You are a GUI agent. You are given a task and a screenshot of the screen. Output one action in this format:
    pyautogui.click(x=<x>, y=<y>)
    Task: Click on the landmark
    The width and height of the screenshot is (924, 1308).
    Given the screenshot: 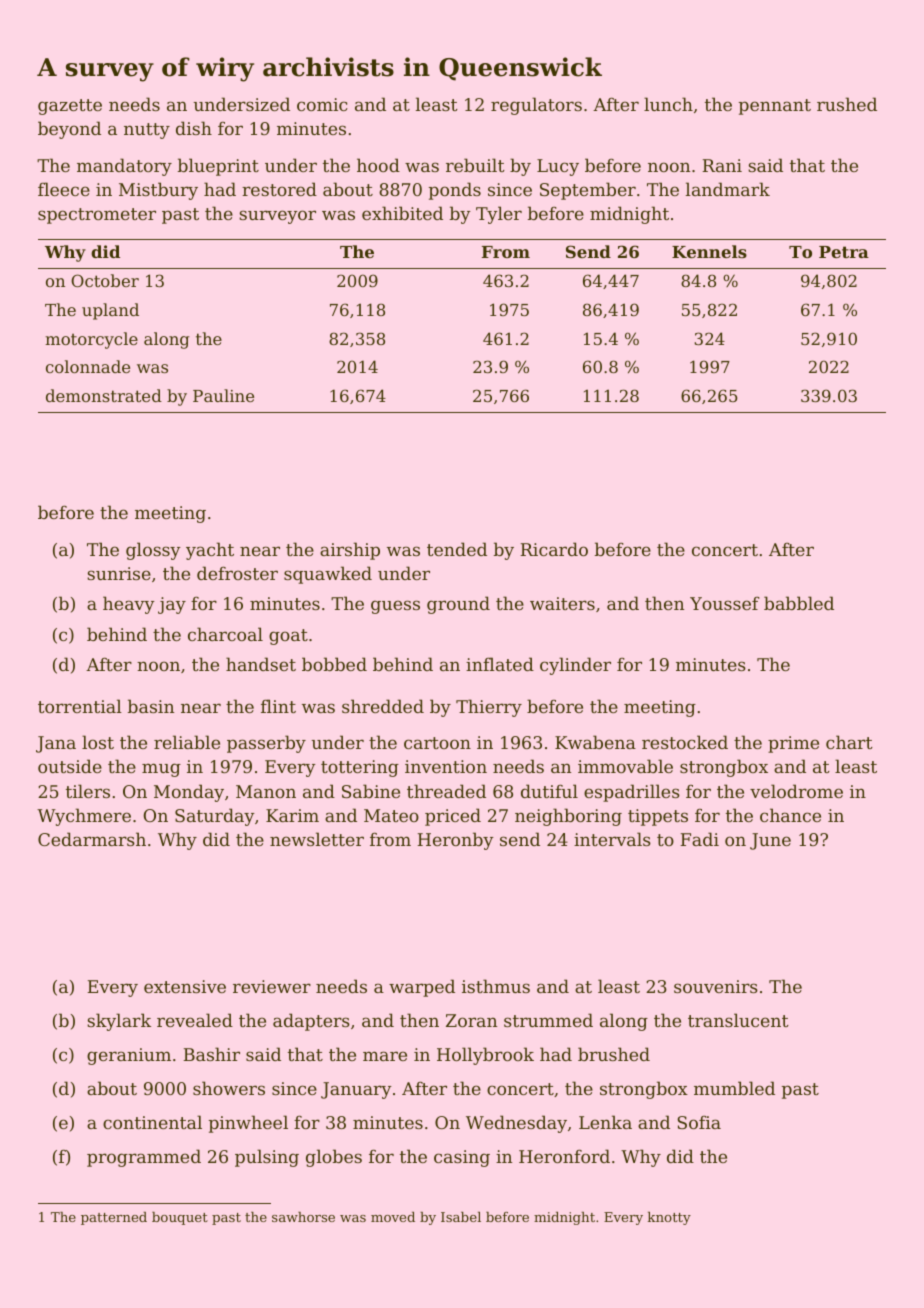 What is the action you would take?
    pyautogui.click(x=728, y=189)
